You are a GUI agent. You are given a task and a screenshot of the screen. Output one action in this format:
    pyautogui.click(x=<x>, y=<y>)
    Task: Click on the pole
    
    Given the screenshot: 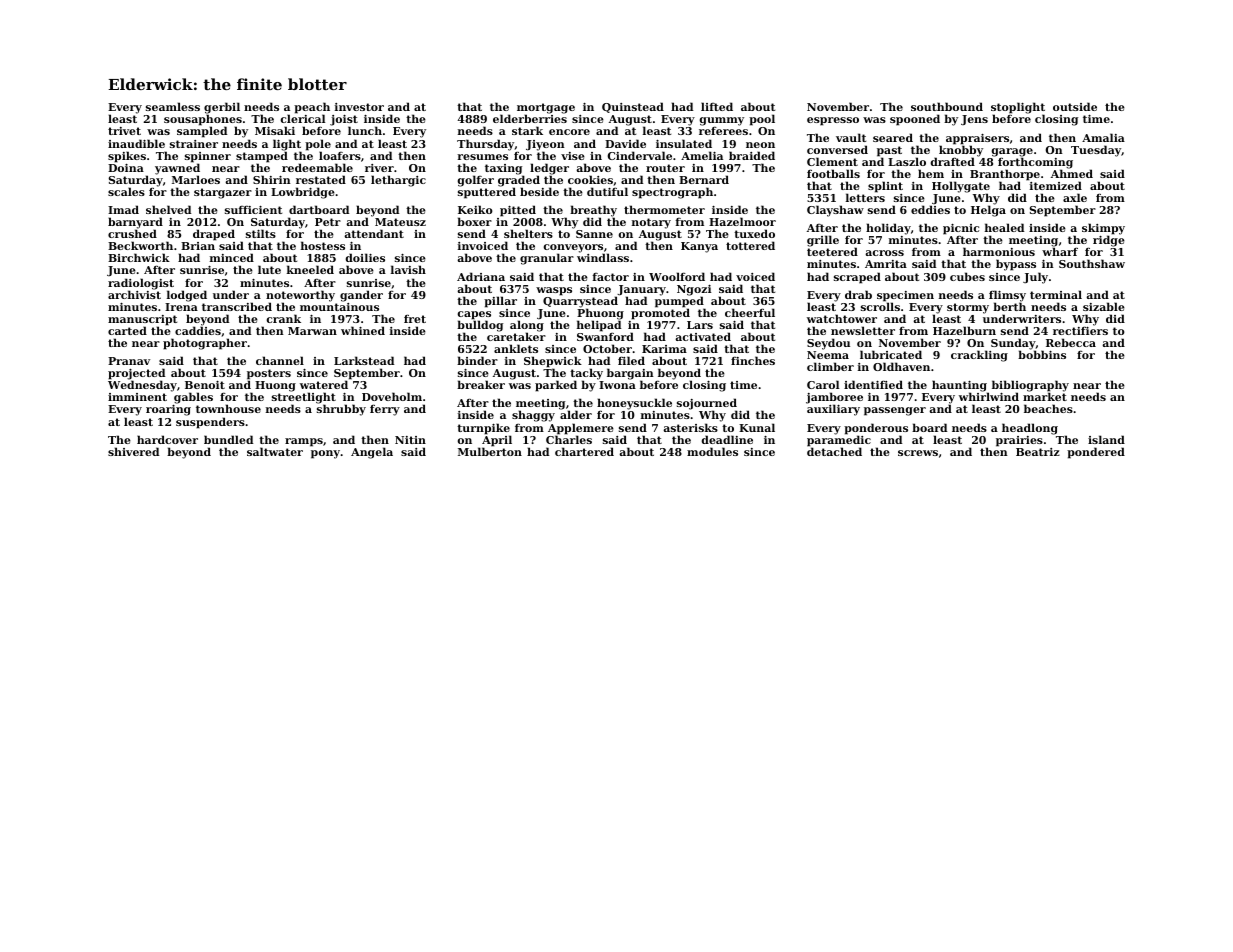 What is the action you would take?
    pyautogui.click(x=318, y=145)
